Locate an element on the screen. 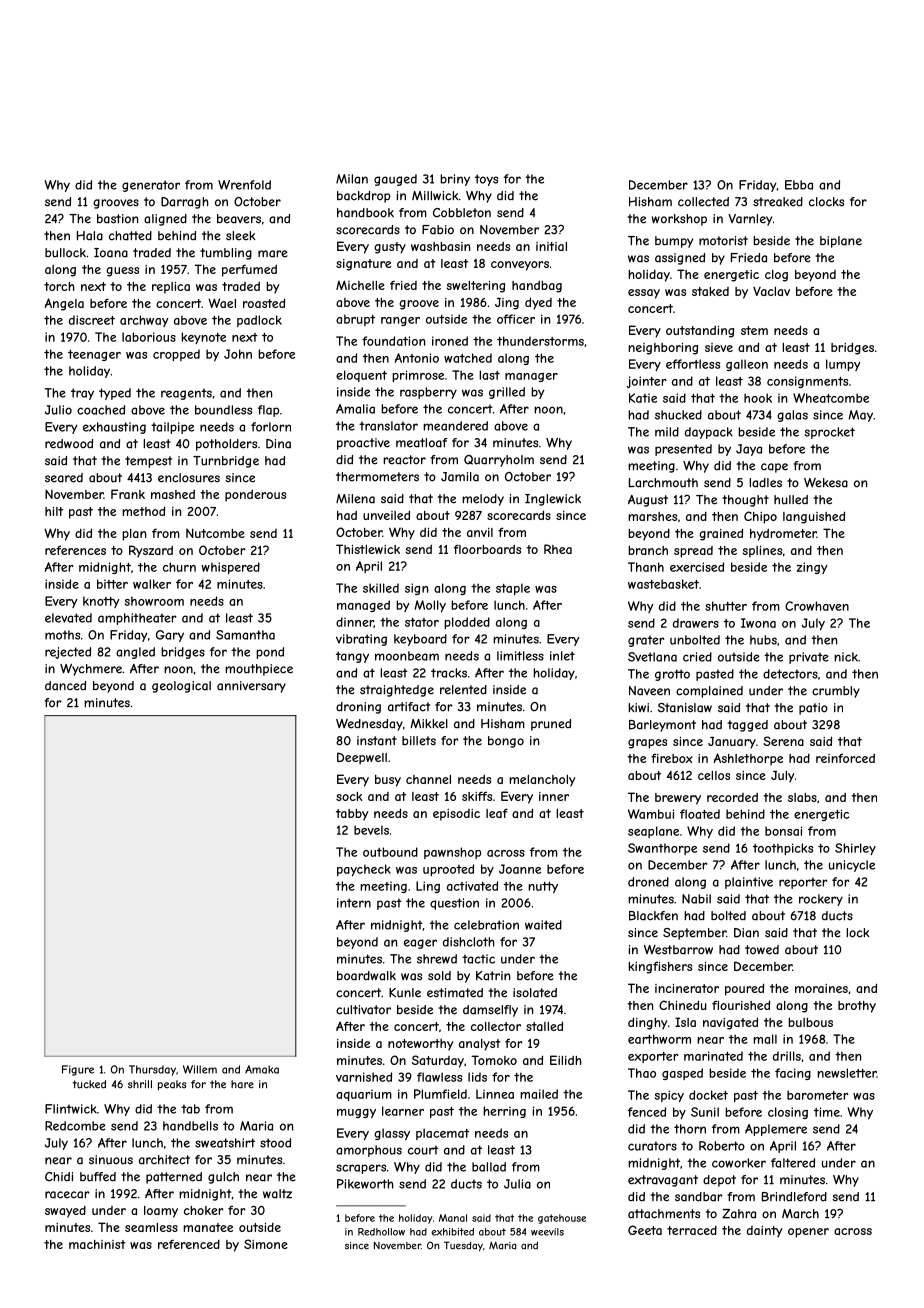 Image resolution: width=924 pixels, height=1308 pixels. gusty is located at coordinates (390, 248).
